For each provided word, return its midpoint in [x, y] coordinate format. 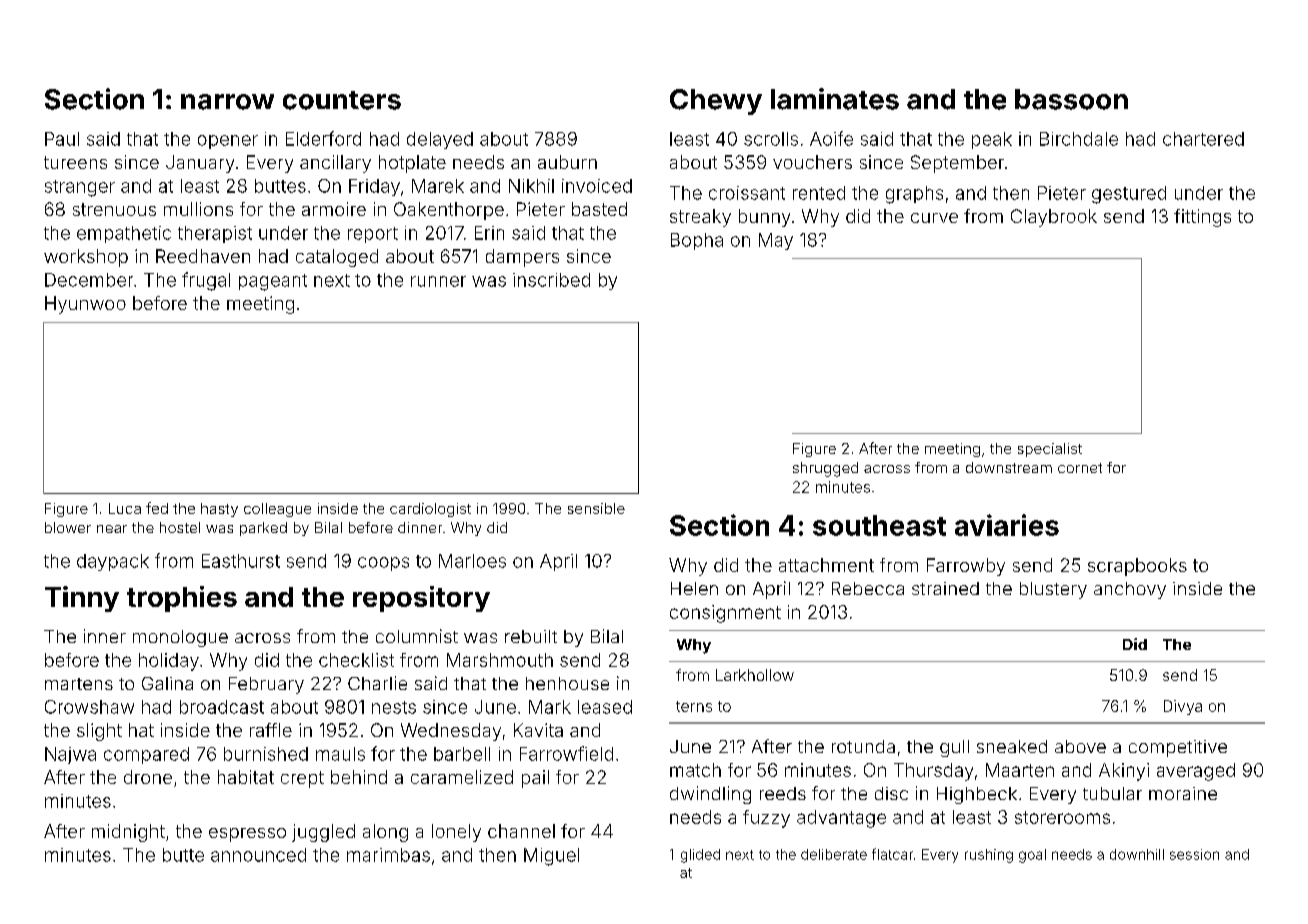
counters [342, 100]
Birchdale [1079, 139]
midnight [128, 833]
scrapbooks [1137, 567]
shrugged [825, 469]
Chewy [716, 102]
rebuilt [531, 636]
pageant [273, 282]
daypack [113, 562]
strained [945, 588]
